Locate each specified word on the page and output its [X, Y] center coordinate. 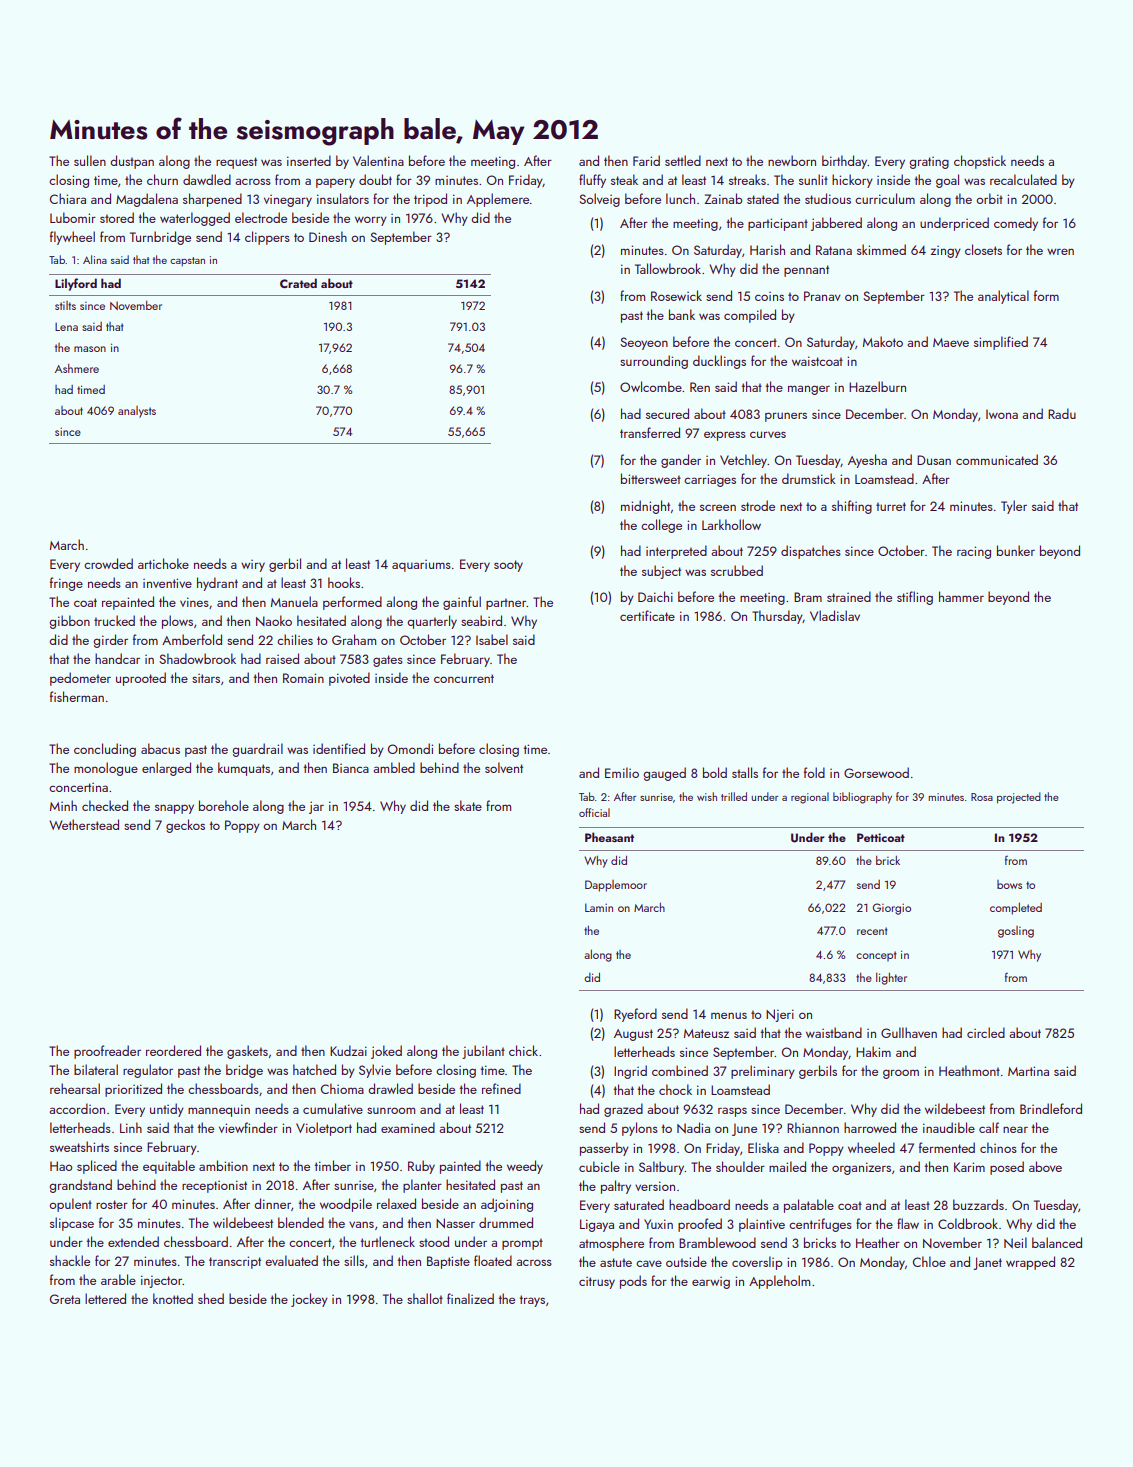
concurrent [464, 678]
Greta [65, 1299]
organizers [861, 1168]
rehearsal [75, 1088]
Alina [95, 259]
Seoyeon [644, 343]
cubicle [599, 1166]
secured [667, 413]
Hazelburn [877, 386]
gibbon [69, 622]
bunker [1016, 550]
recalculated [1023, 179]
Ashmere [77, 368]
